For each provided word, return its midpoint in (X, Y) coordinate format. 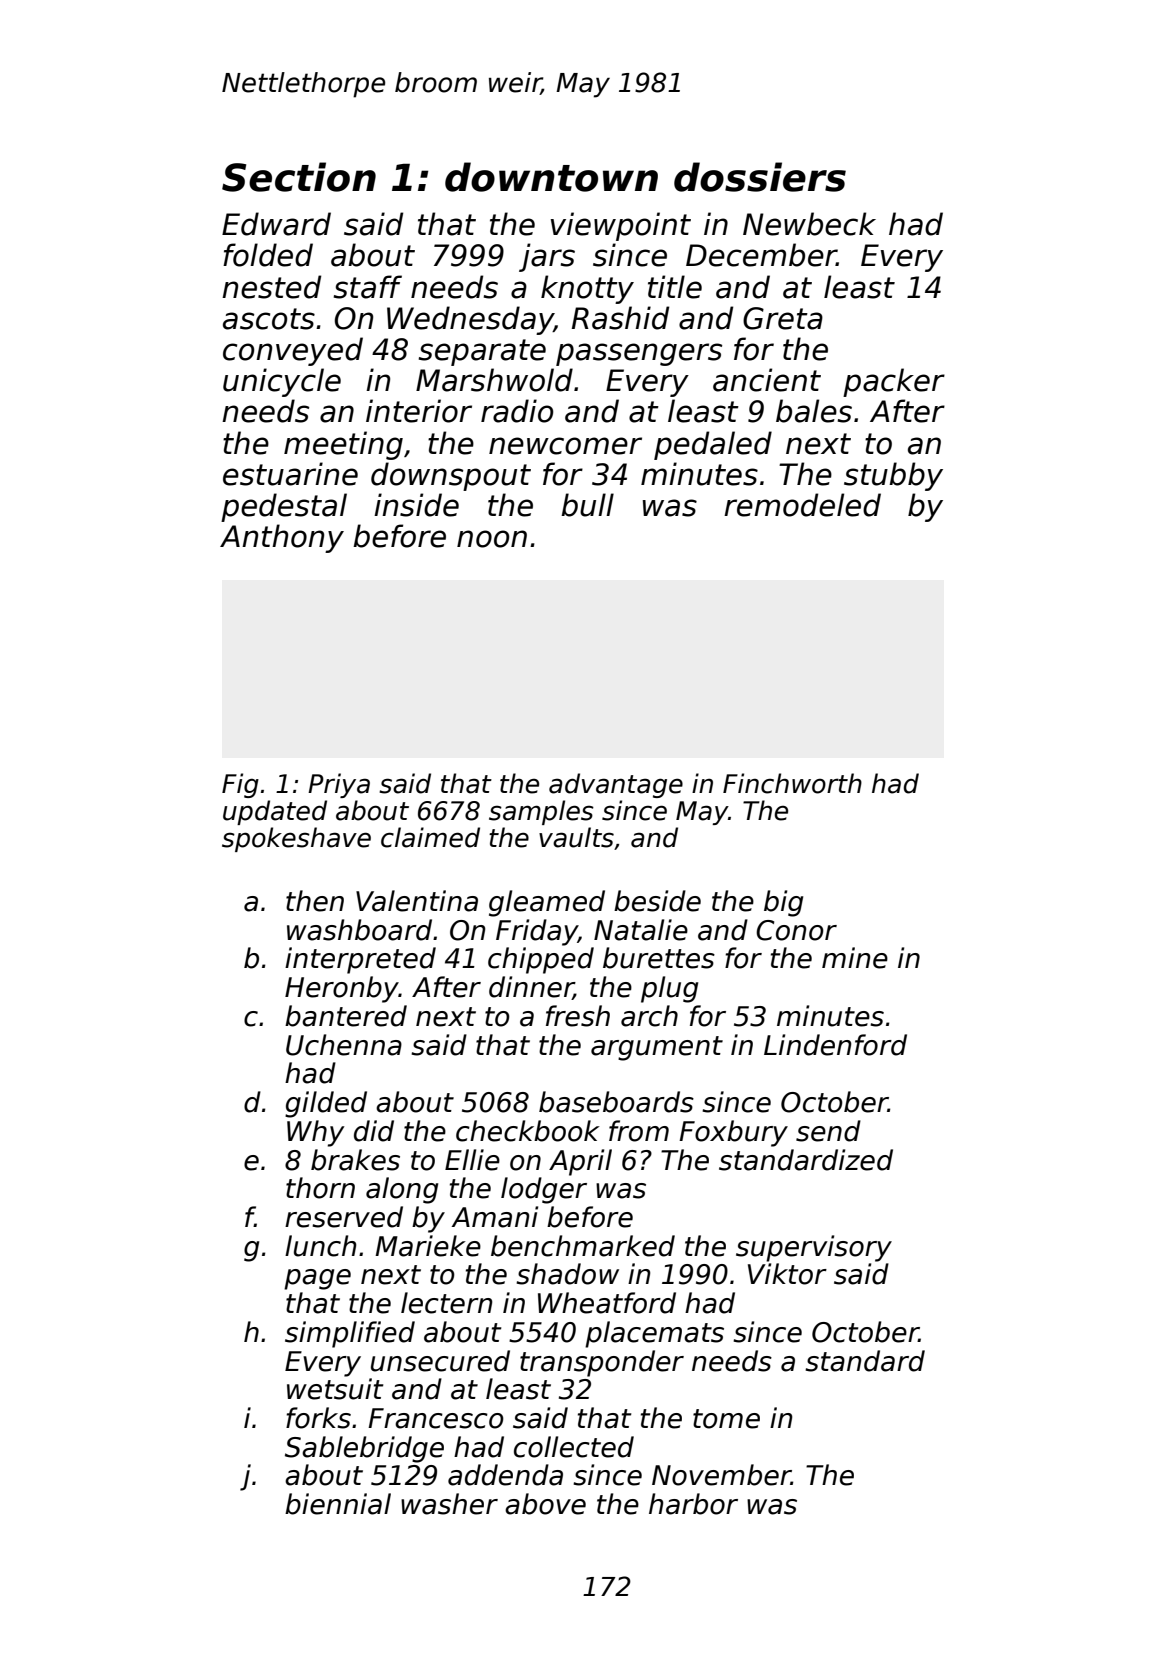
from (639, 1131)
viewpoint (621, 226)
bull (587, 505)
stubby (893, 476)
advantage (616, 785)
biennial (338, 1504)
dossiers (760, 177)
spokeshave (296, 839)
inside (416, 505)
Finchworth (792, 783)
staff (368, 287)
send (828, 1131)
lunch (320, 1246)
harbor (693, 1504)
